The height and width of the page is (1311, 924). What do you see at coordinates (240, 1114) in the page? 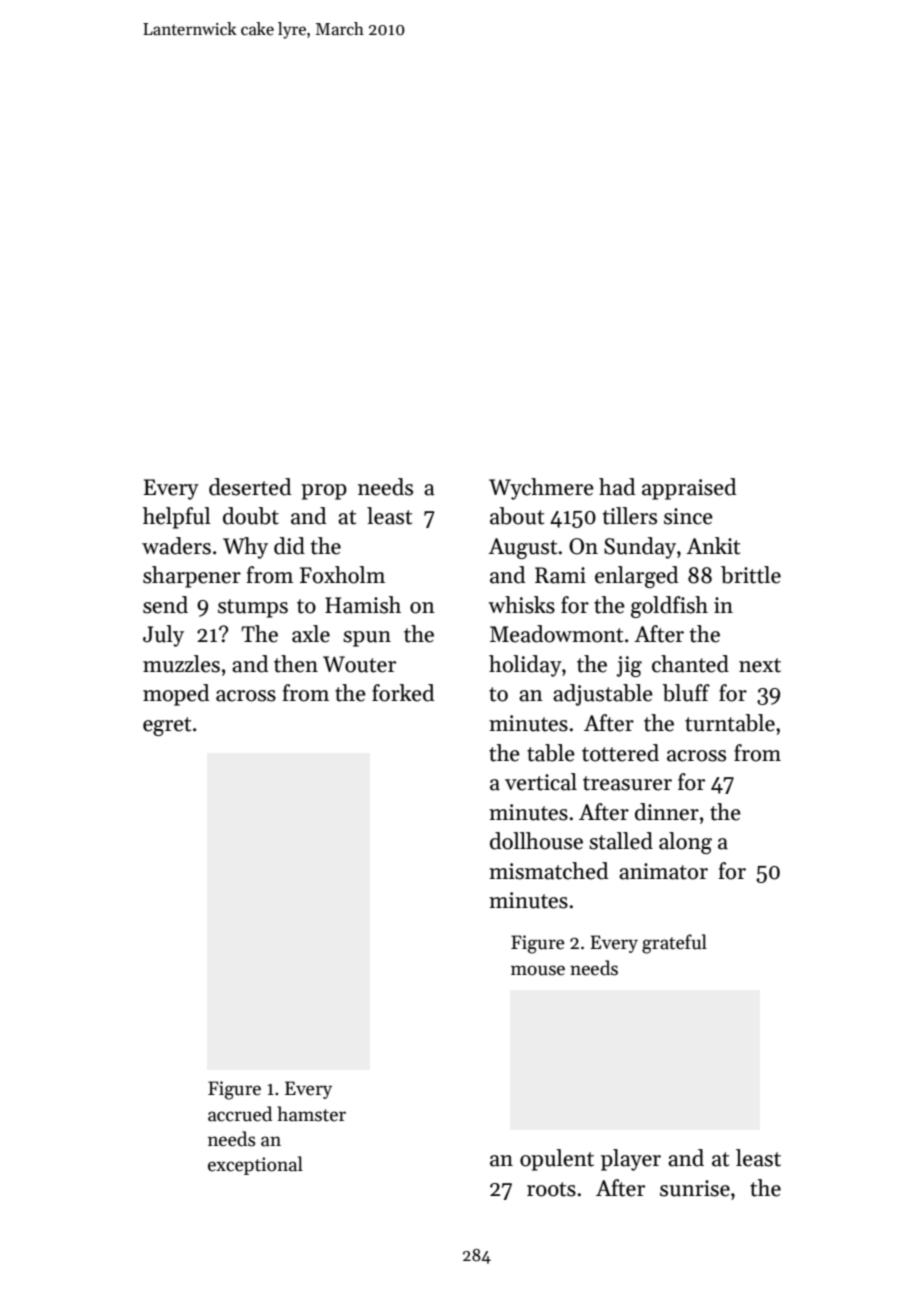
I see `accrued` at bounding box center [240, 1114].
